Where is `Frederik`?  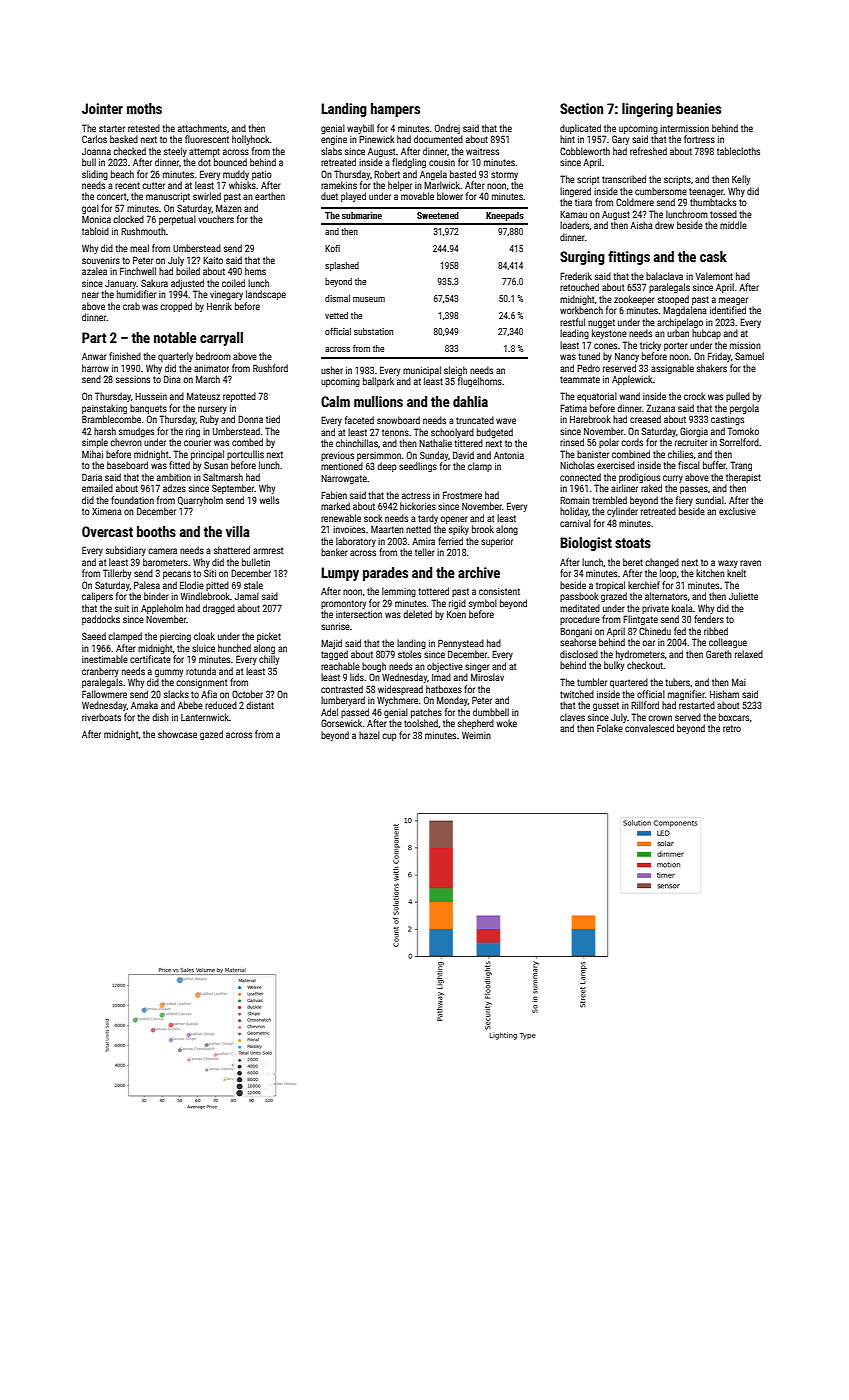
Frederik is located at coordinates (576, 276).
